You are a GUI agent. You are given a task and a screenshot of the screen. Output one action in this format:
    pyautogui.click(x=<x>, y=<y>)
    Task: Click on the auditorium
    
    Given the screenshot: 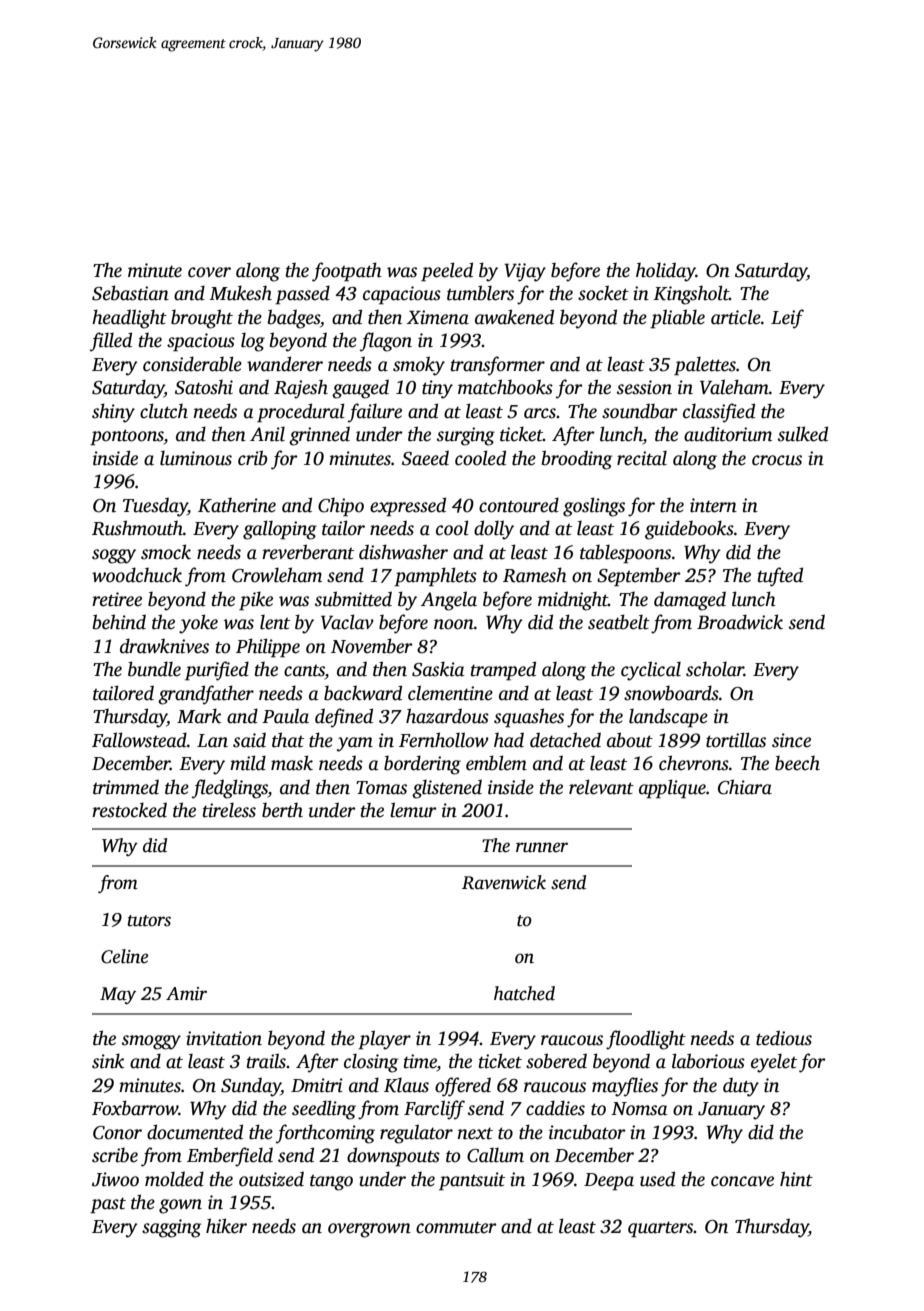 What is the action you would take?
    pyautogui.click(x=728, y=434)
